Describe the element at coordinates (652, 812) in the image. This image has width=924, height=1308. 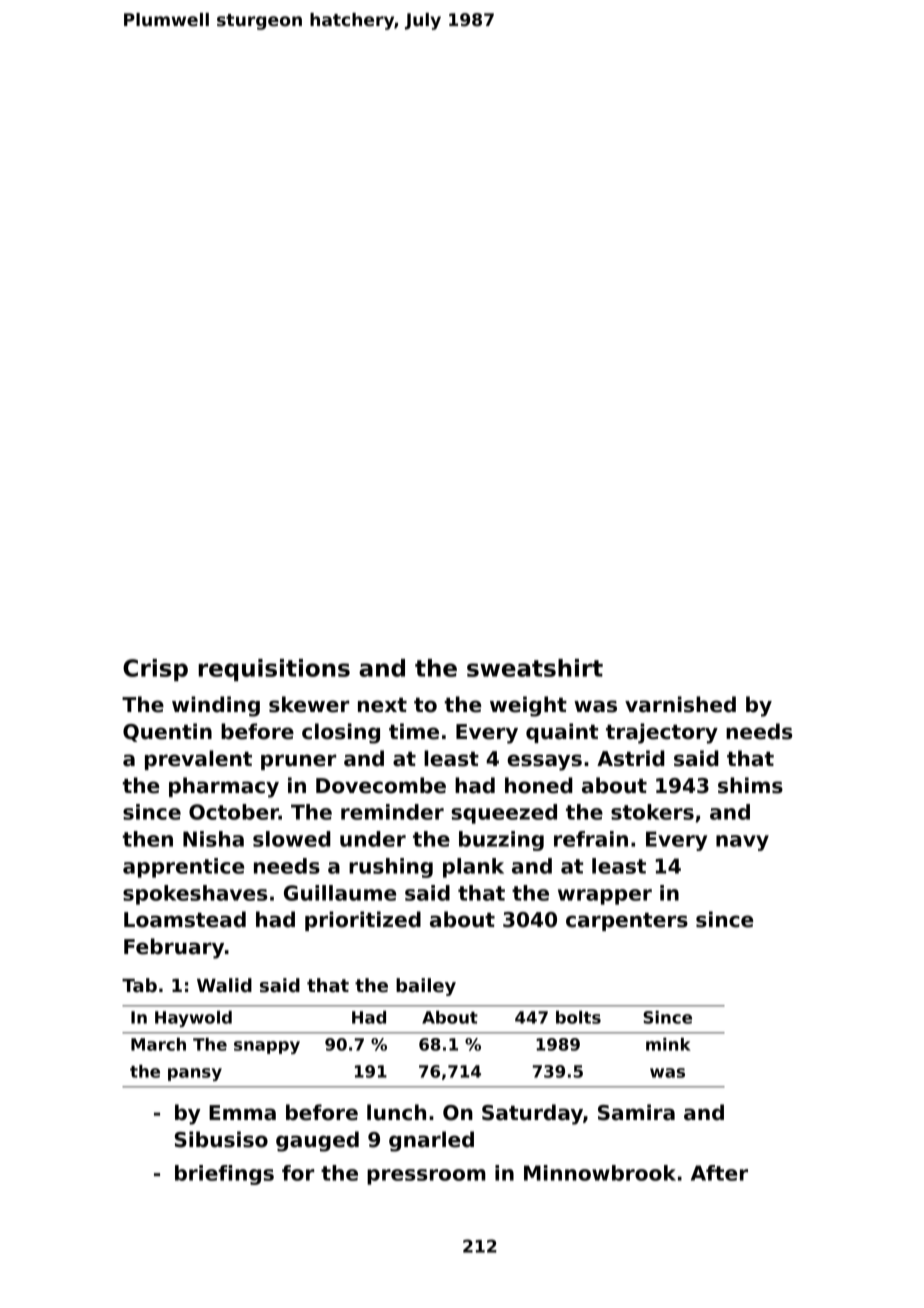
I see `stokers` at that location.
